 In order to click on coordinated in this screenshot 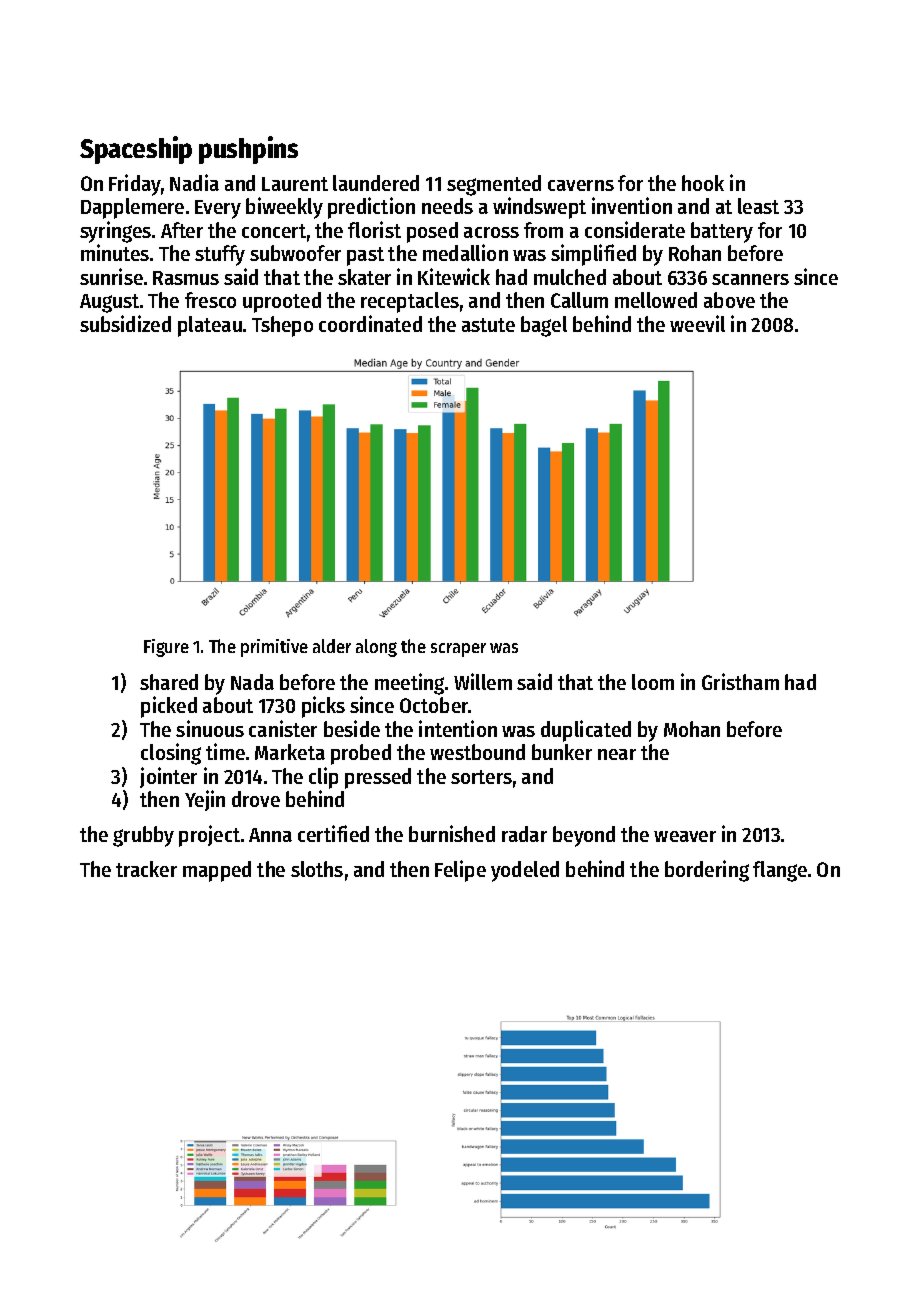, I will do `click(370, 323)`.
